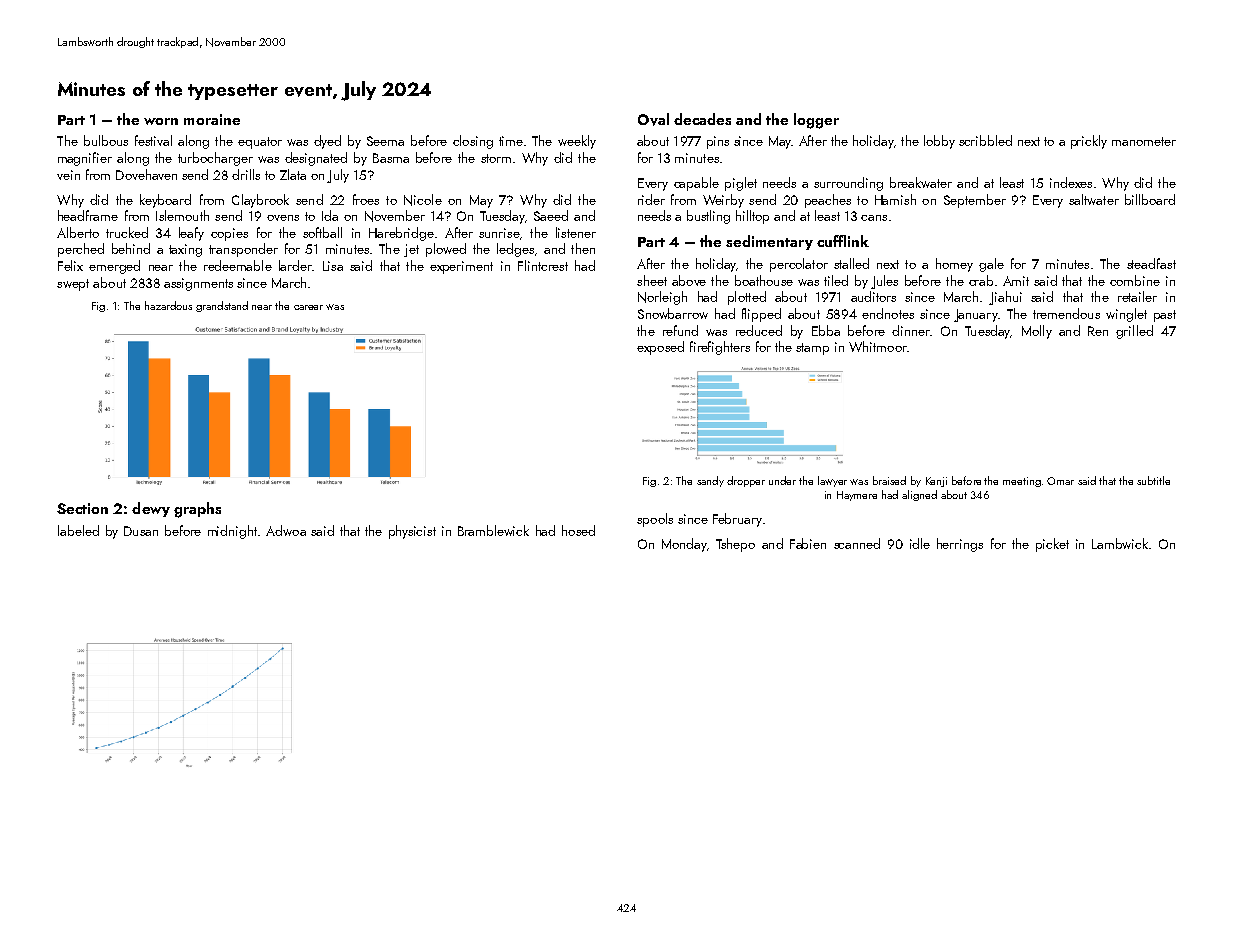  I want to click on above, so click(689, 280).
